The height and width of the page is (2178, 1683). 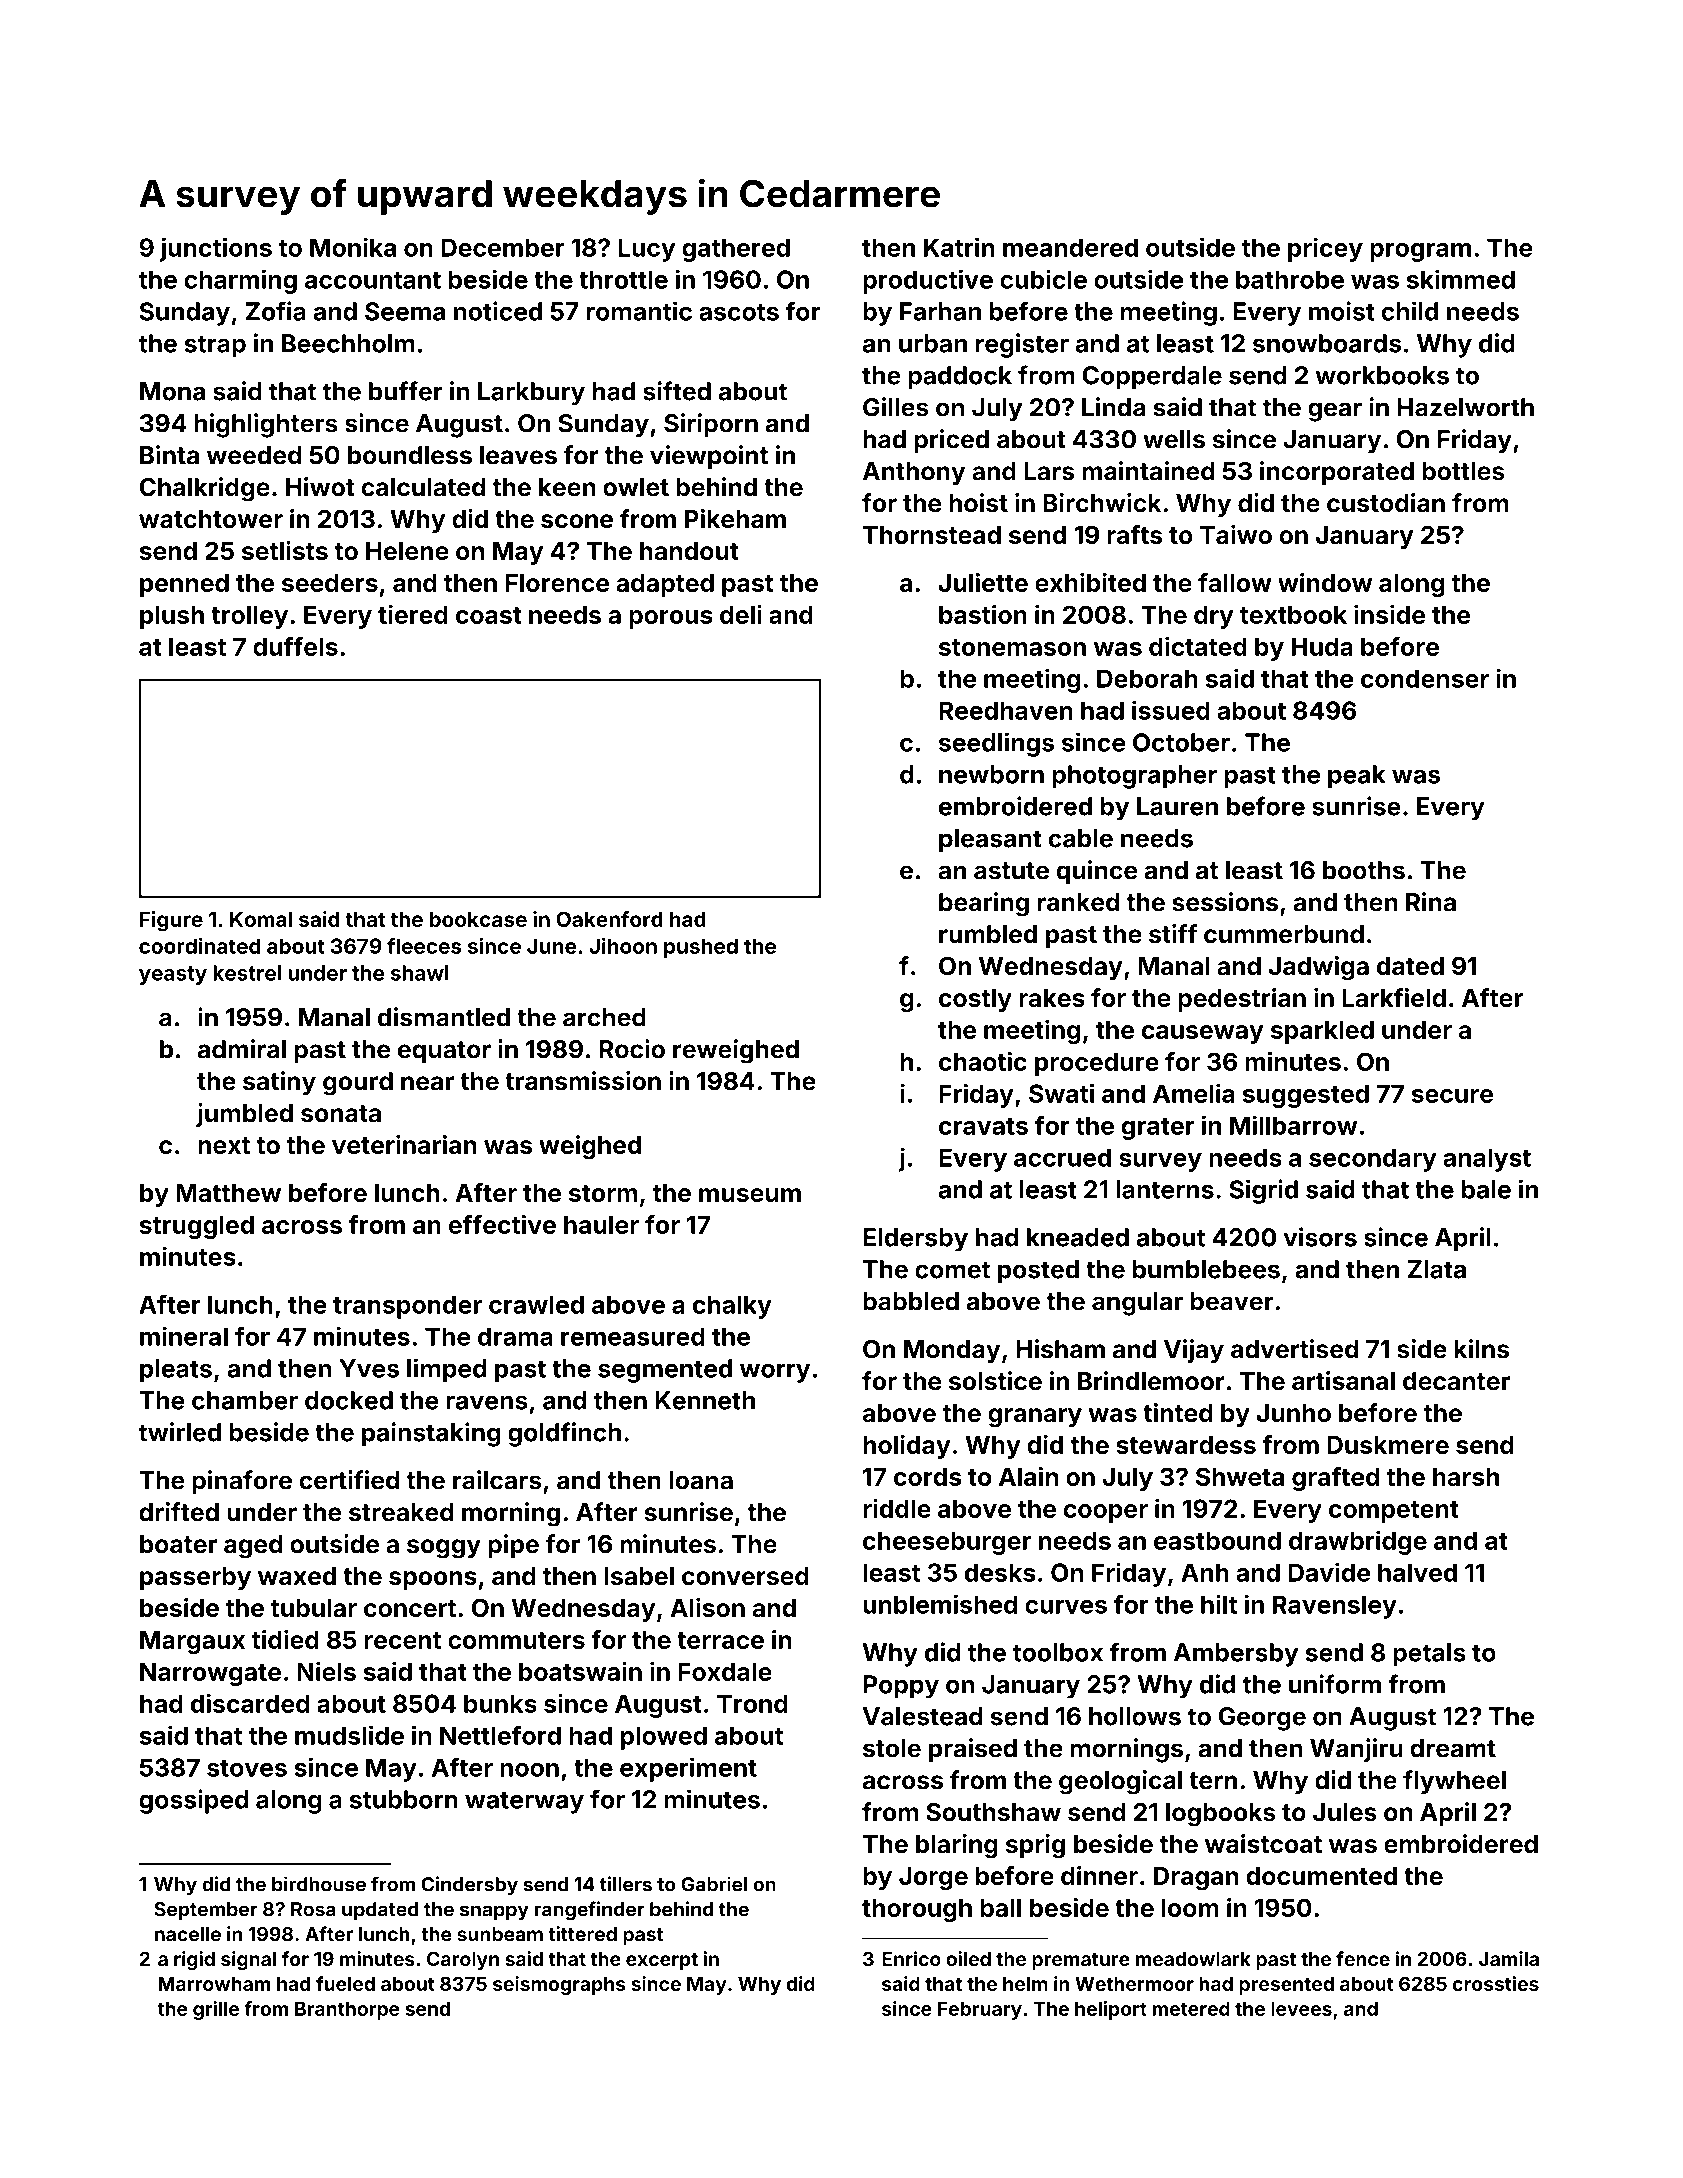 I want to click on grille, so click(x=216, y=2010).
